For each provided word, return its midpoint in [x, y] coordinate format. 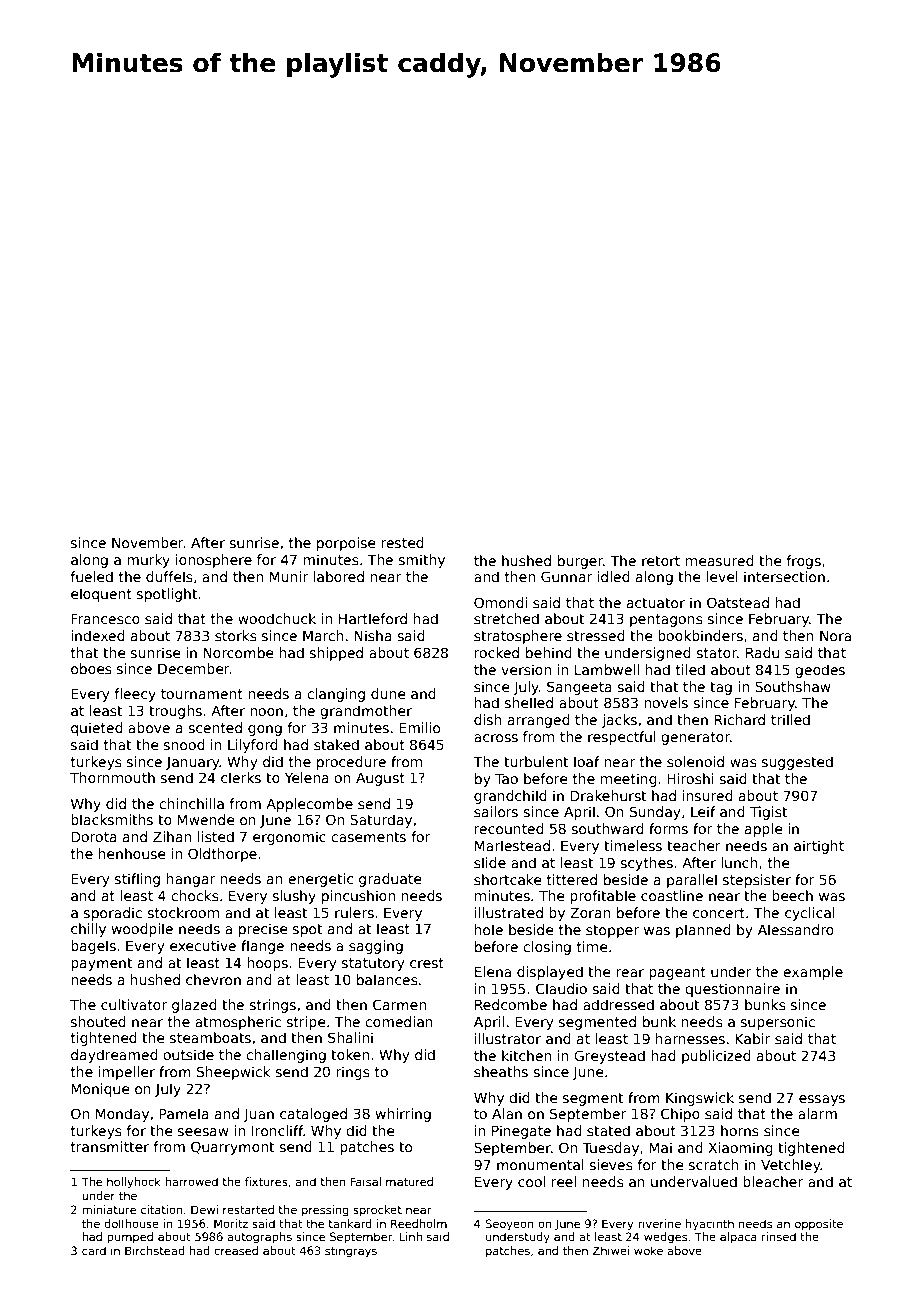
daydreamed [114, 1056]
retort [661, 561]
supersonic [778, 1023]
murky [148, 561]
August [380, 779]
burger [580, 562]
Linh [410, 1236]
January [193, 763]
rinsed [779, 1236]
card [94, 1250]
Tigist [768, 813]
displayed [550, 973]
